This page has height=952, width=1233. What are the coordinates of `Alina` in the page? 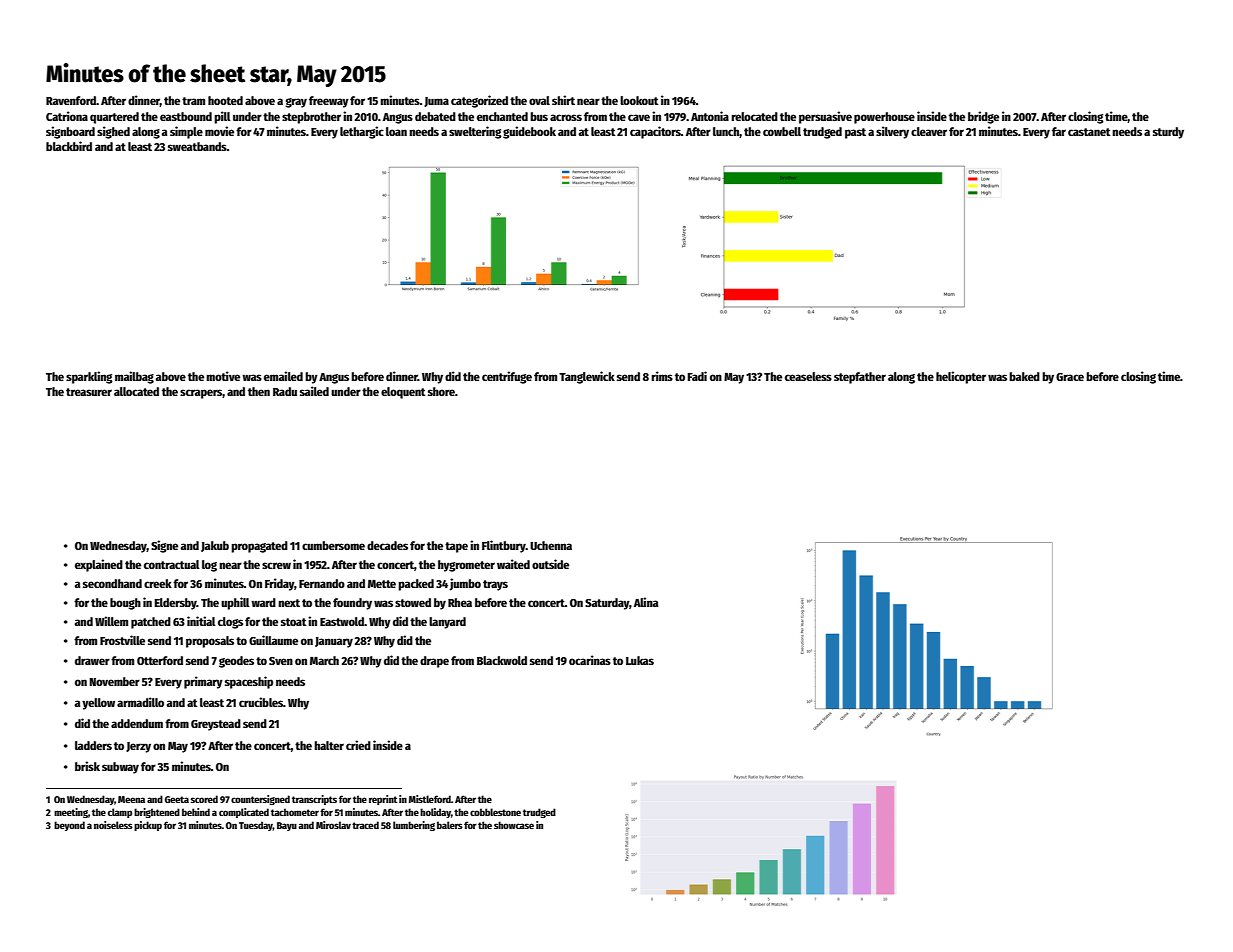 It's located at (646, 602).
